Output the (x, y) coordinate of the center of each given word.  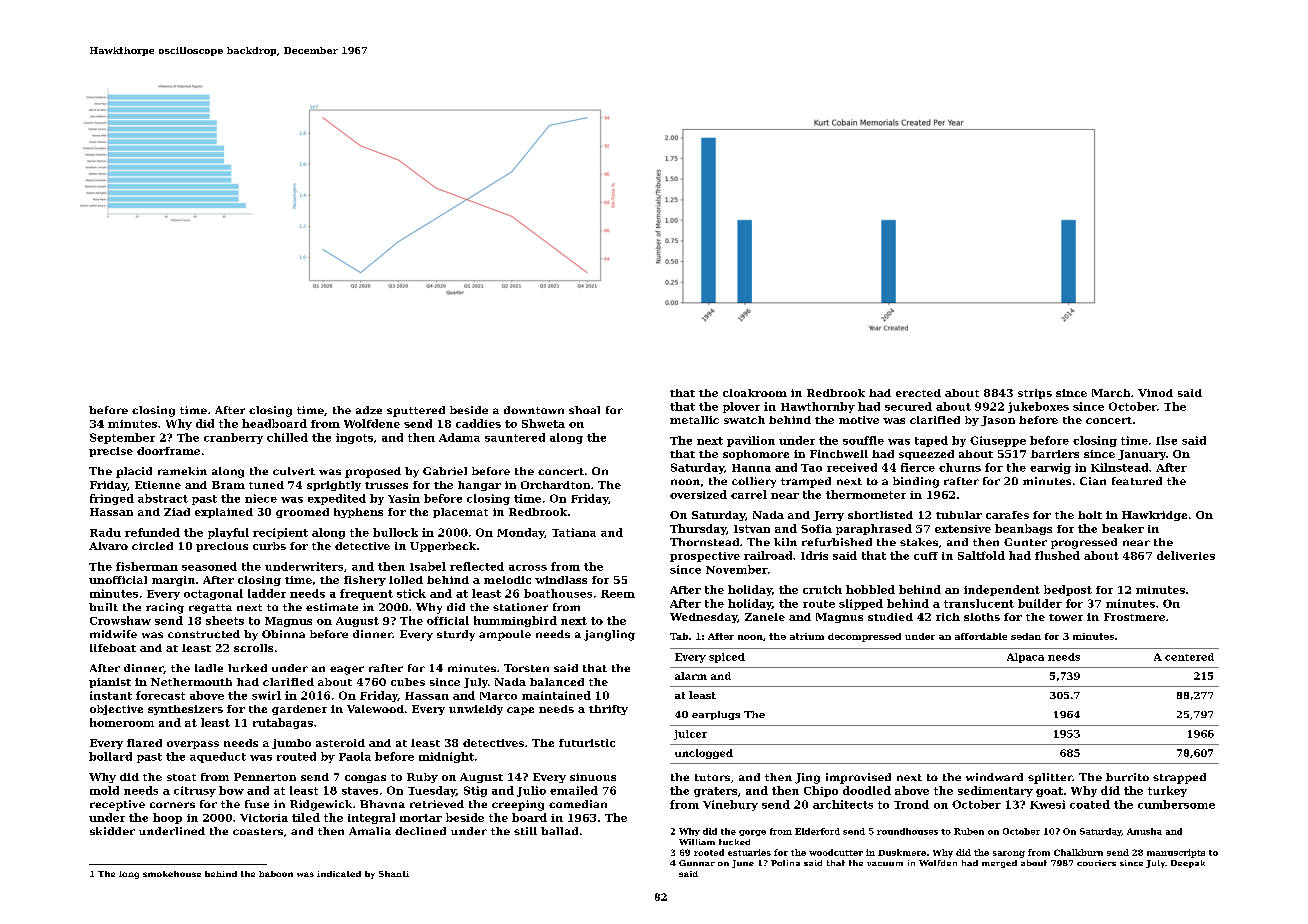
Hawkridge (1154, 516)
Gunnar (697, 863)
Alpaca (1025, 658)
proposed (373, 472)
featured (1137, 481)
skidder (112, 831)
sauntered (515, 437)
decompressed (864, 637)
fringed (112, 499)
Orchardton (555, 485)
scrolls (253, 648)
